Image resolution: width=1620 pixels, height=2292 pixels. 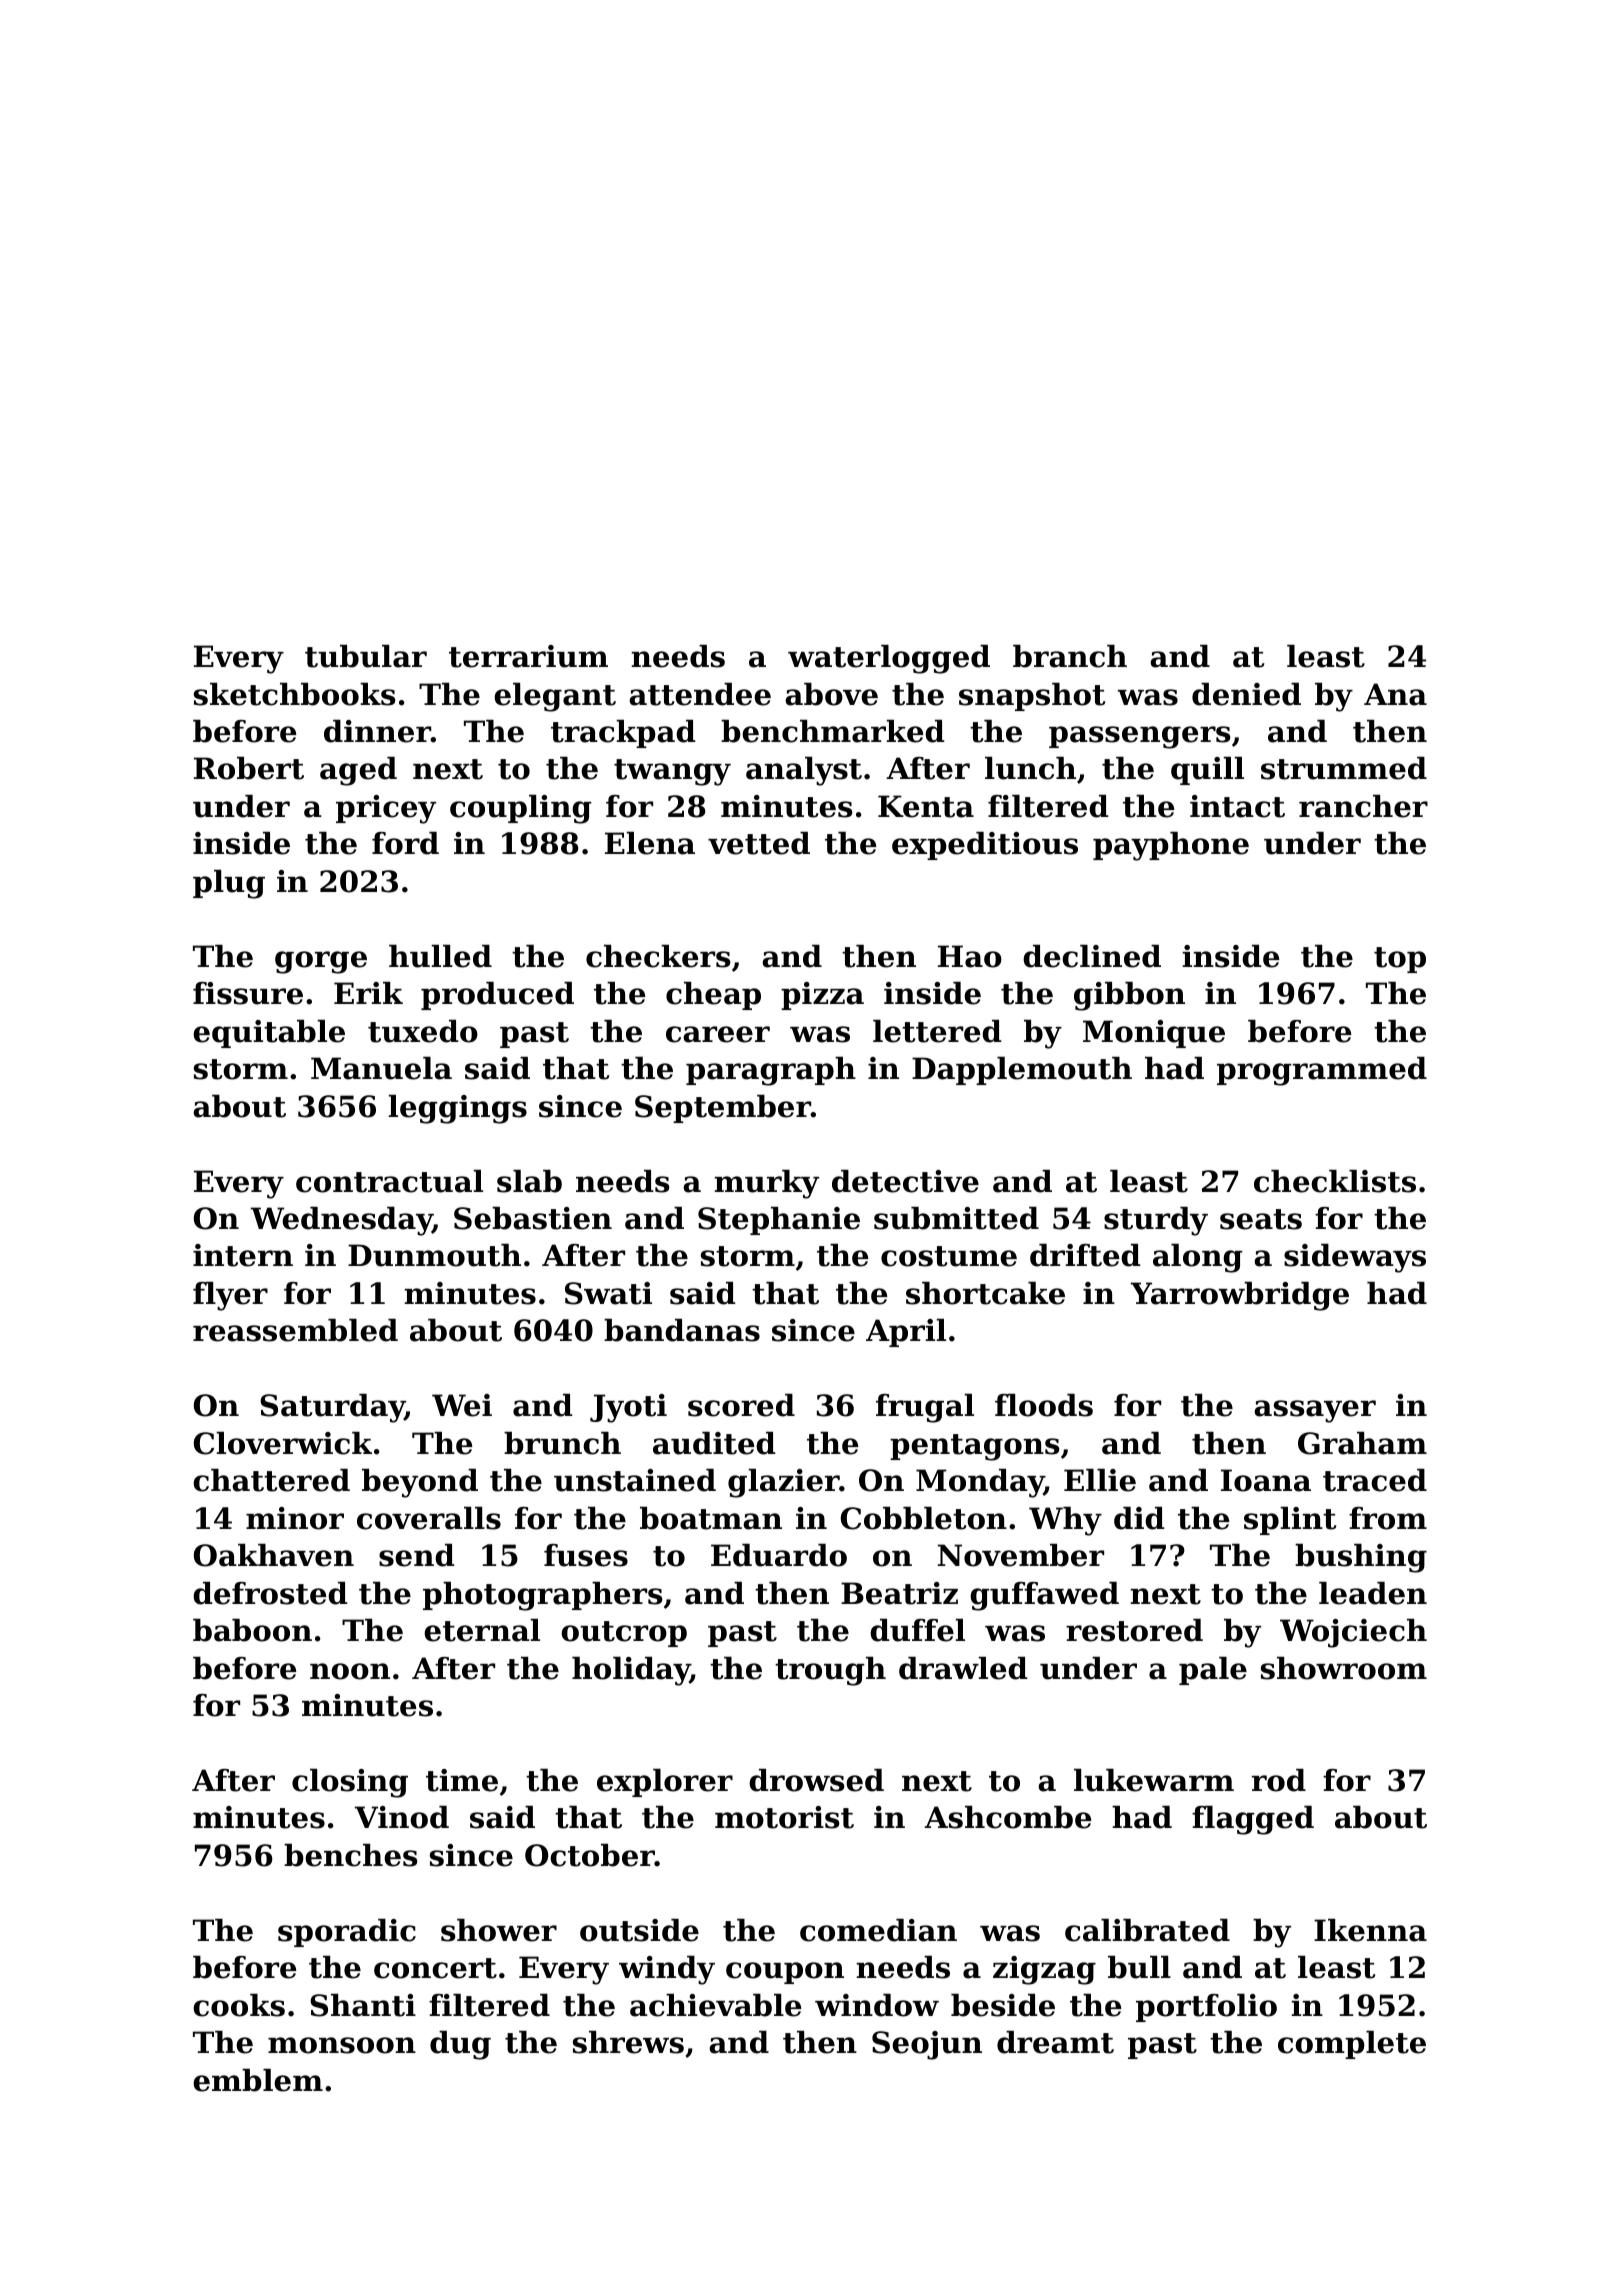 What do you see at coordinates (417, 1555) in the screenshot?
I see `send` at bounding box center [417, 1555].
